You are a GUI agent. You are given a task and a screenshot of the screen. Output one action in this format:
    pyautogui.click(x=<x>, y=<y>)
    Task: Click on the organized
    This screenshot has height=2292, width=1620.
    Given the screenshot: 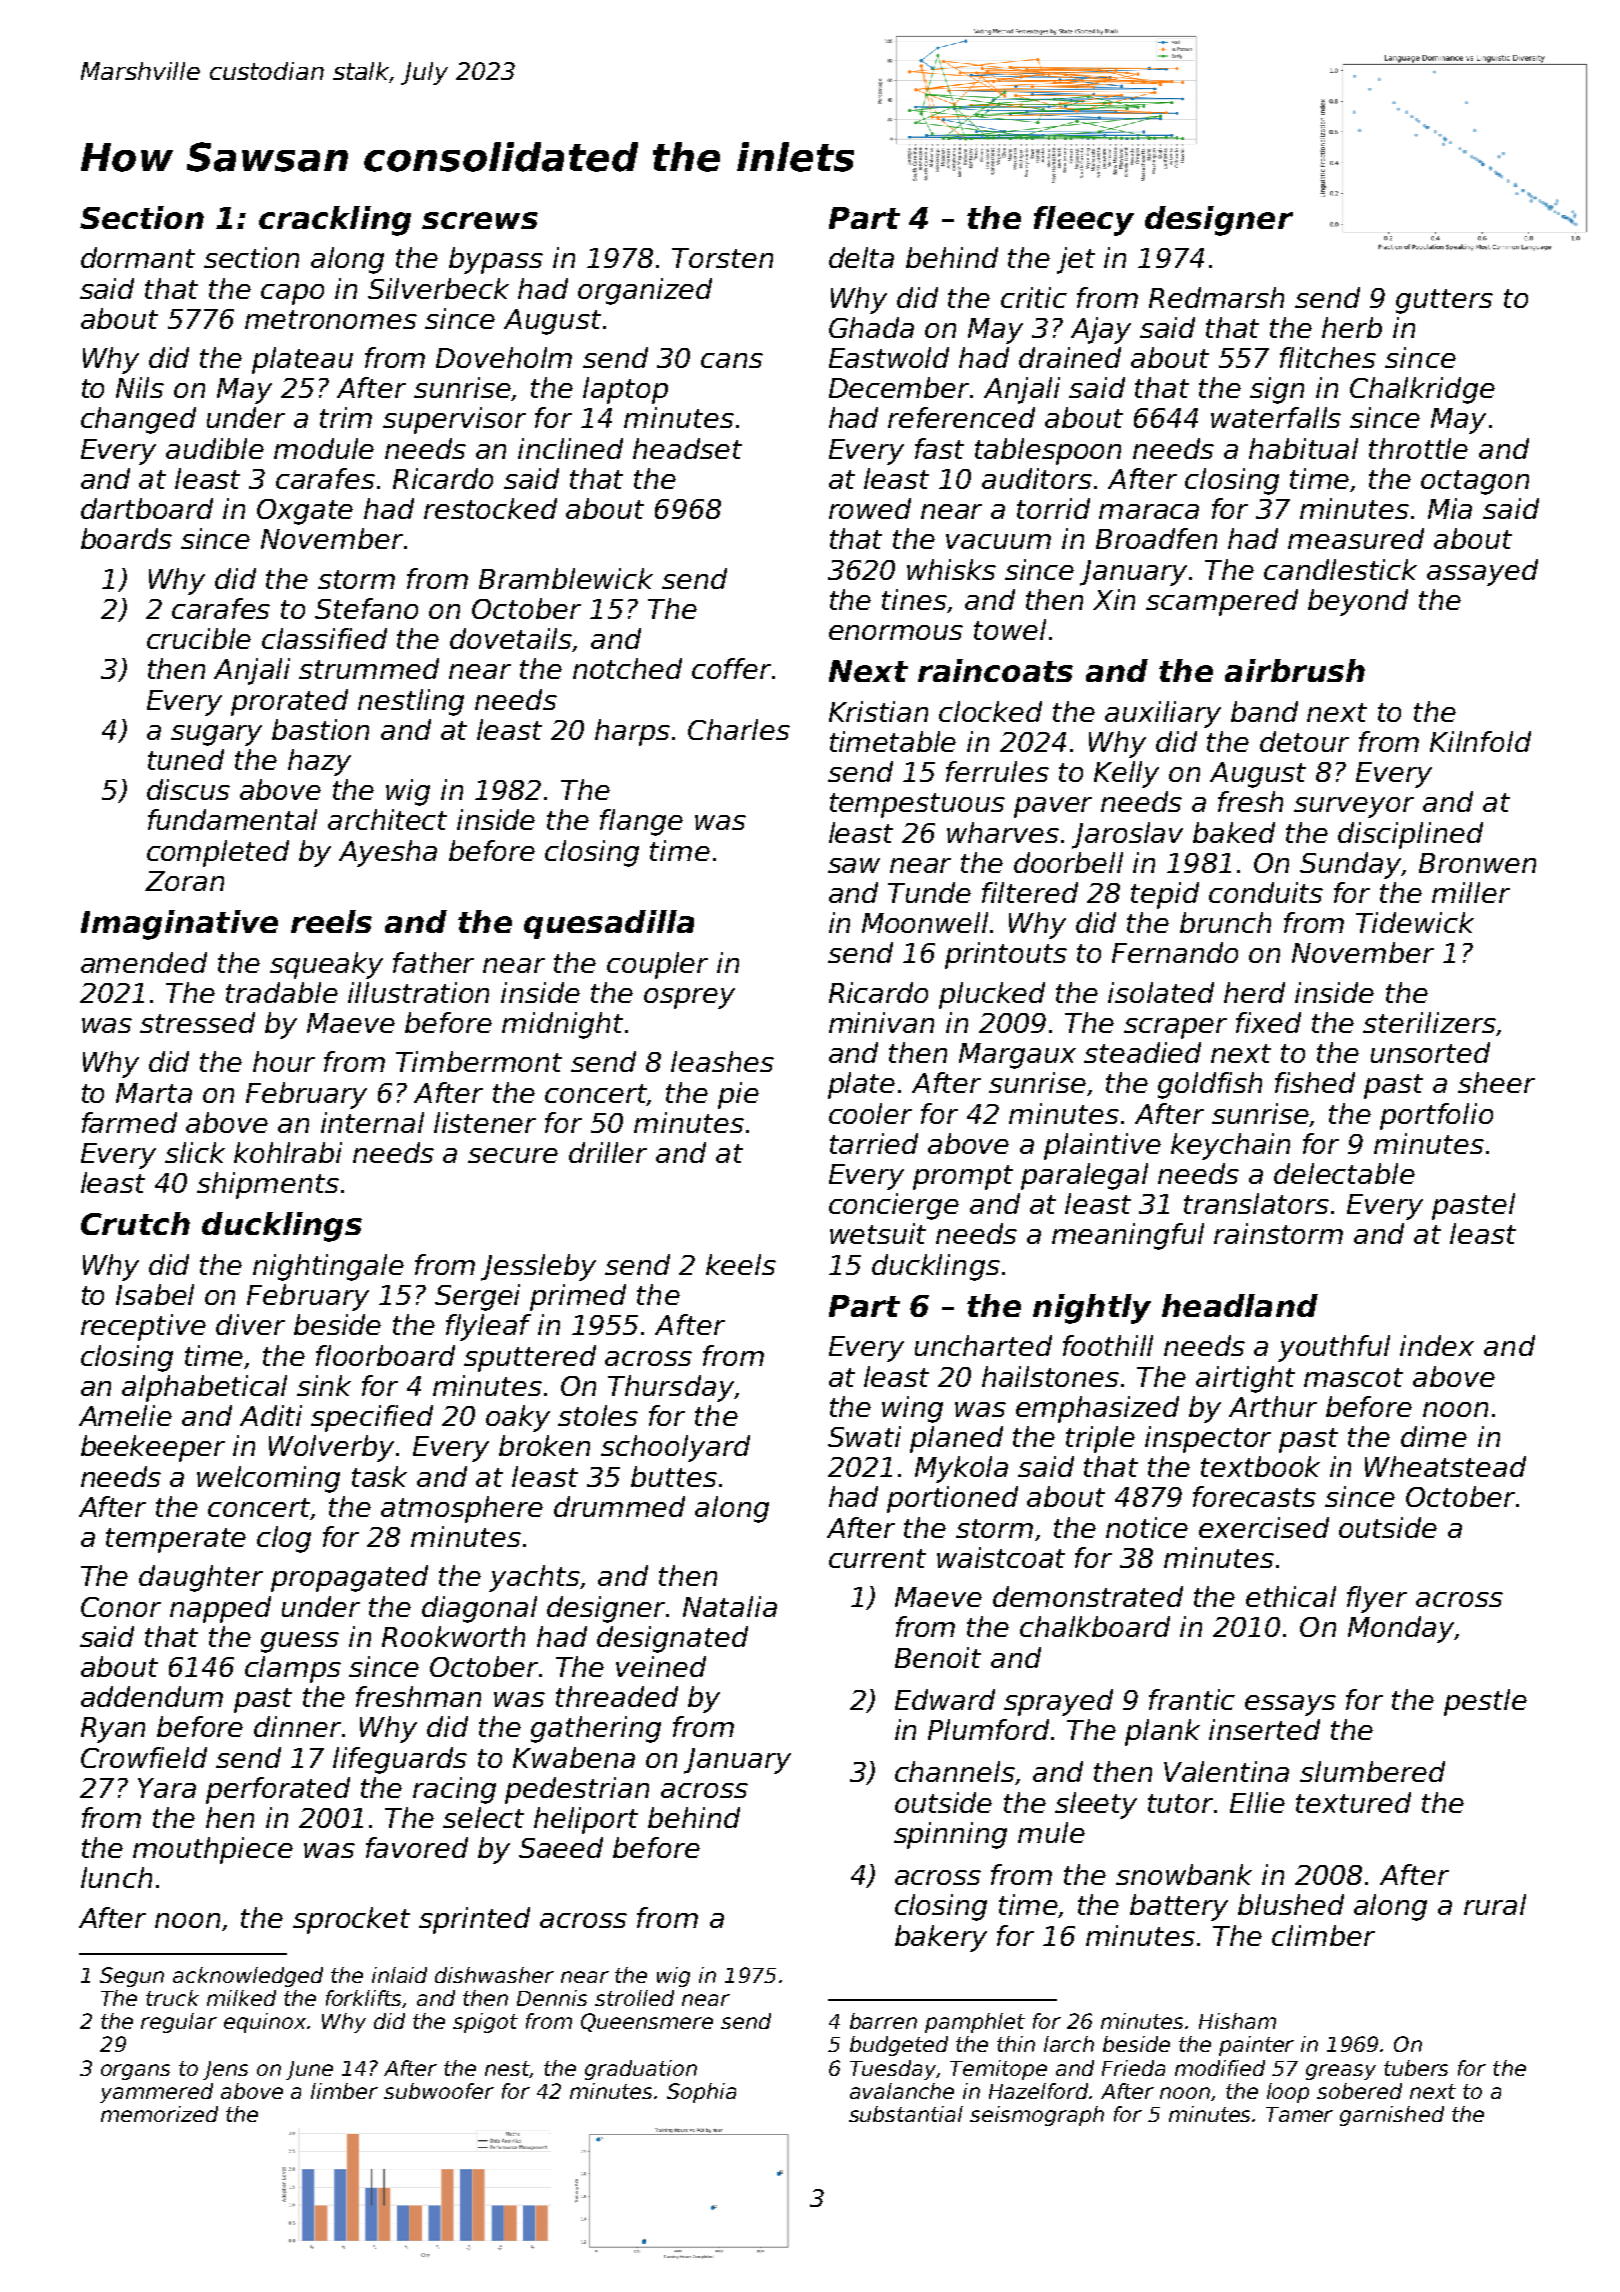 What is the action you would take?
    pyautogui.click(x=645, y=291)
